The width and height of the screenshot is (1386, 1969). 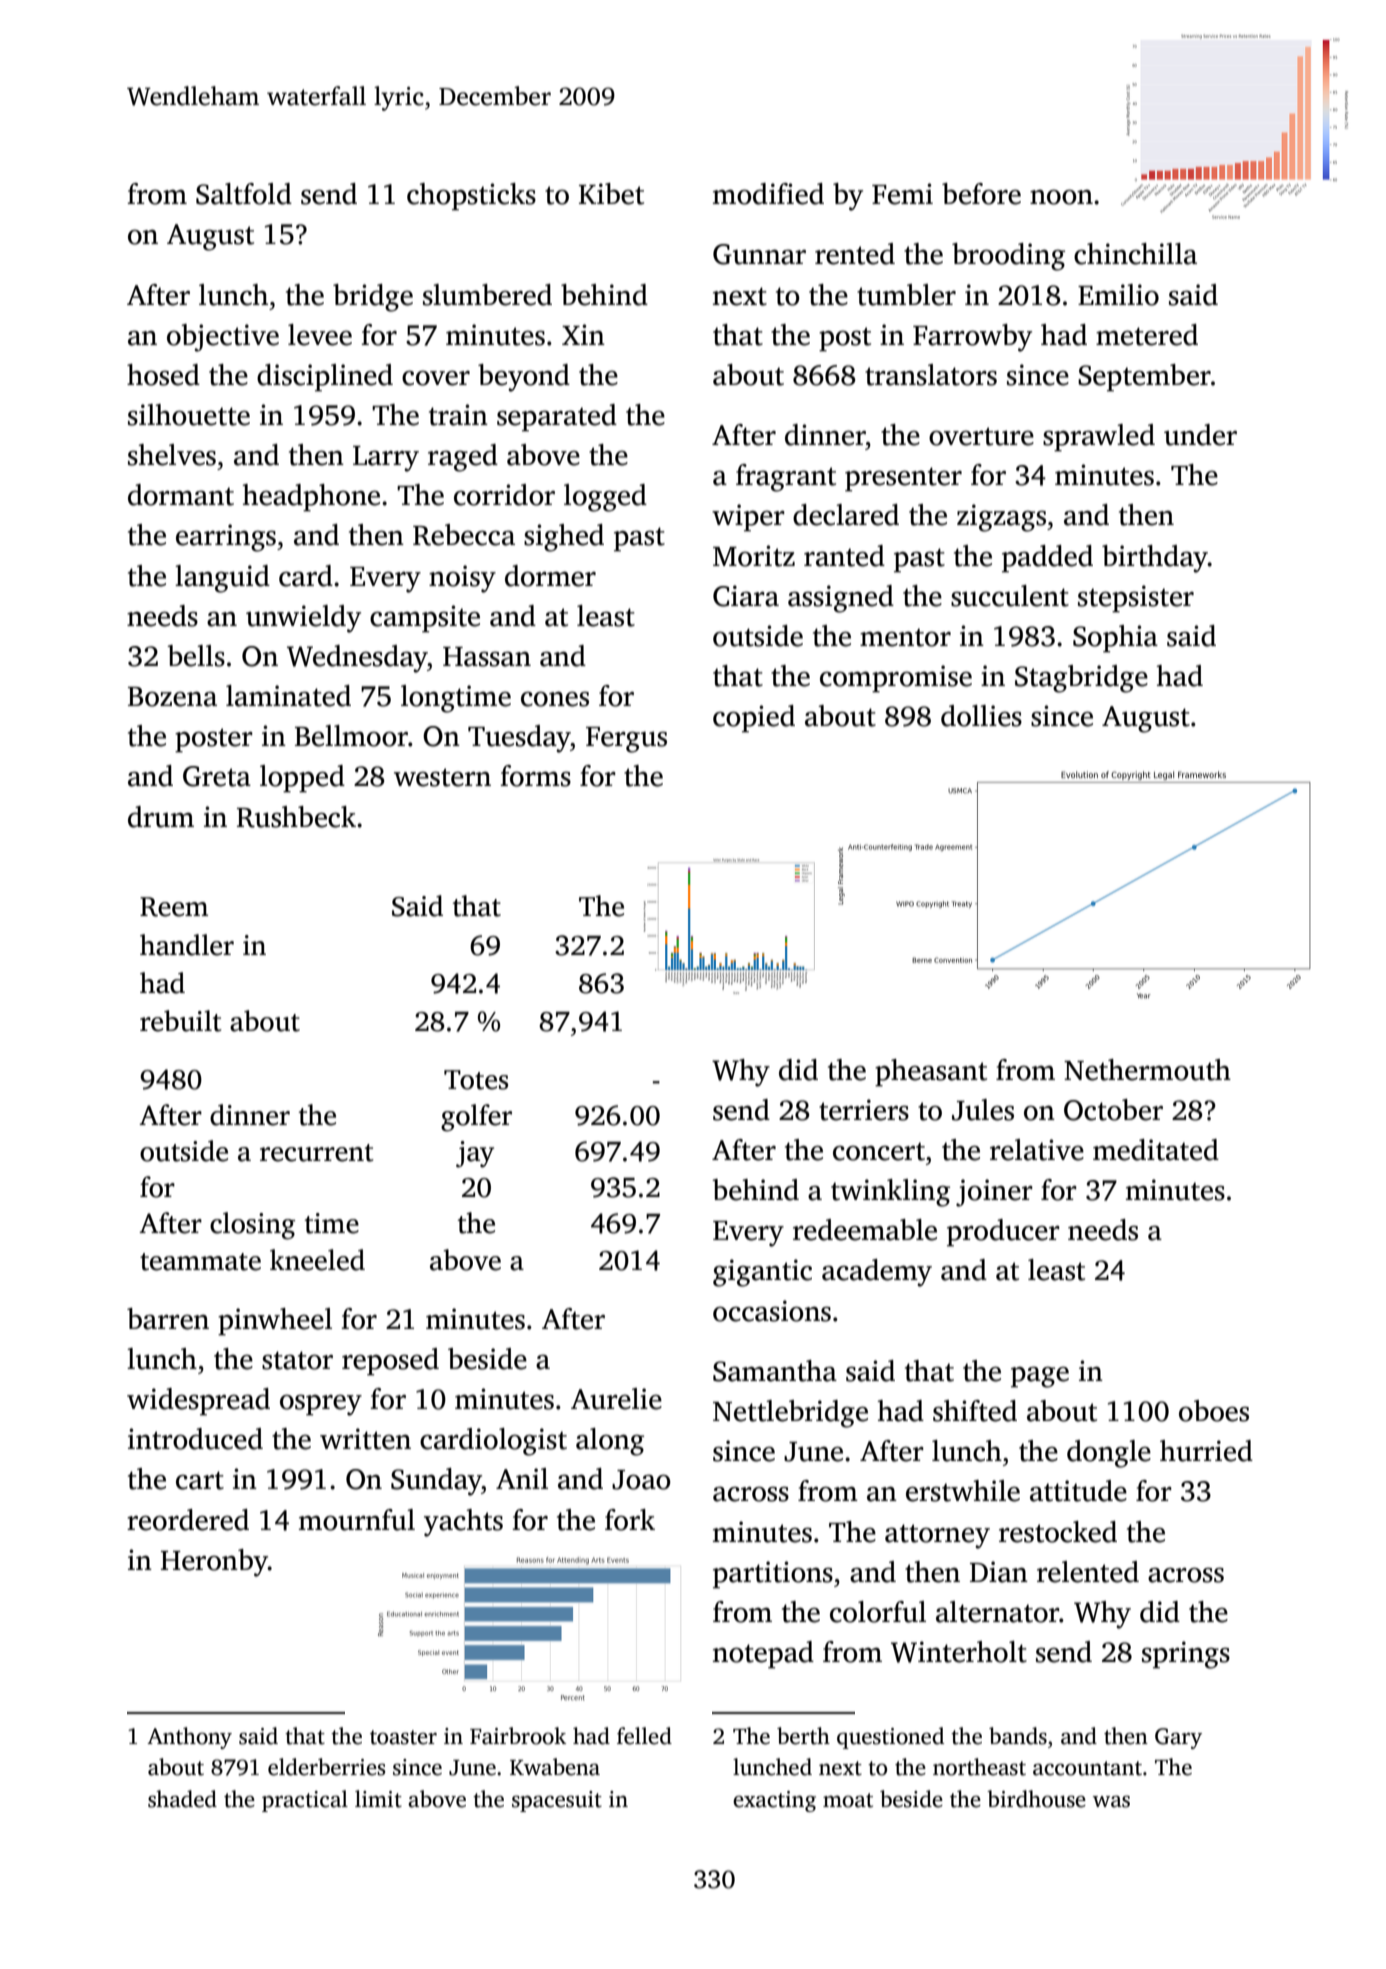 I want to click on modified, so click(x=768, y=194).
